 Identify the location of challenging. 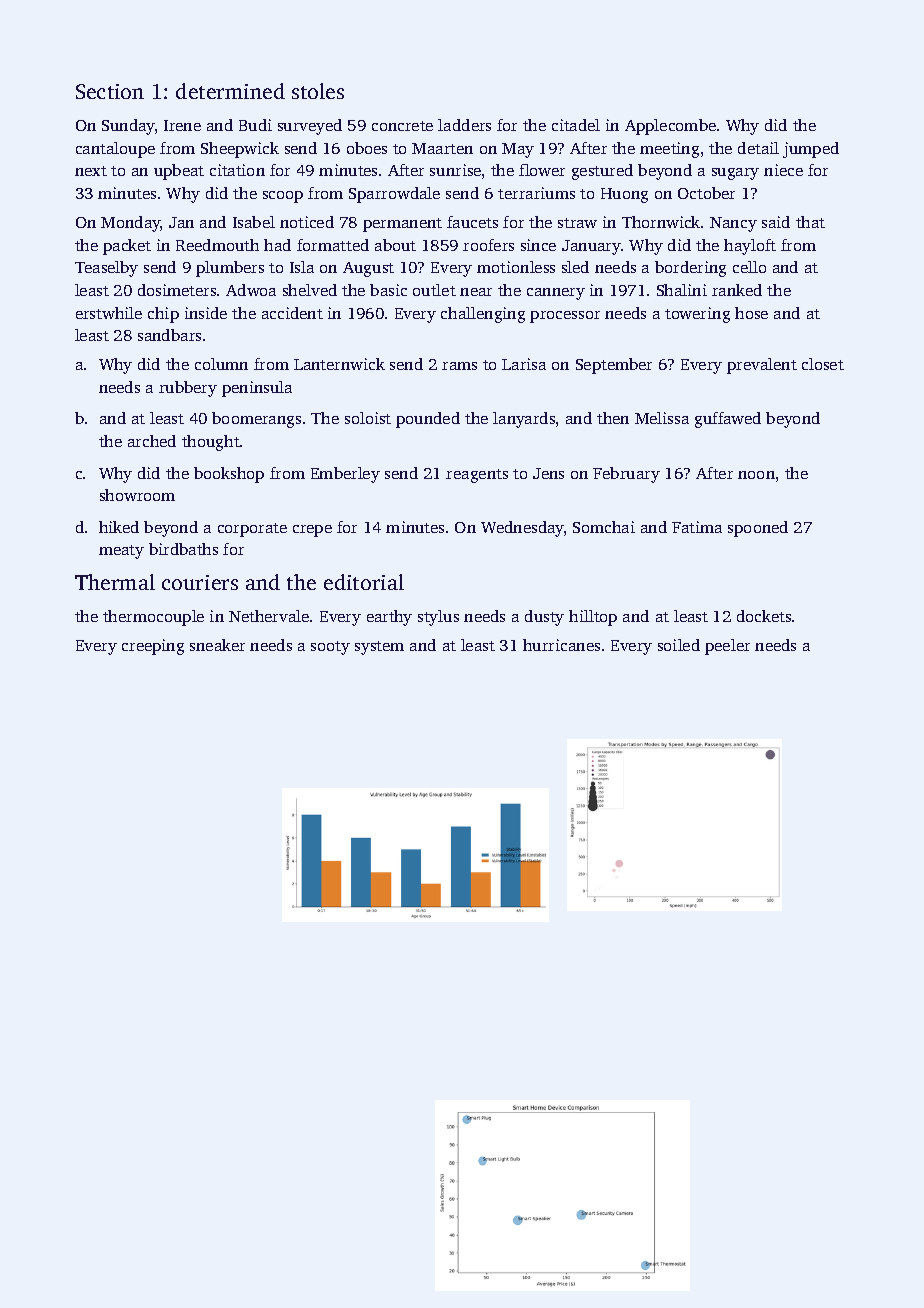
(483, 315).
